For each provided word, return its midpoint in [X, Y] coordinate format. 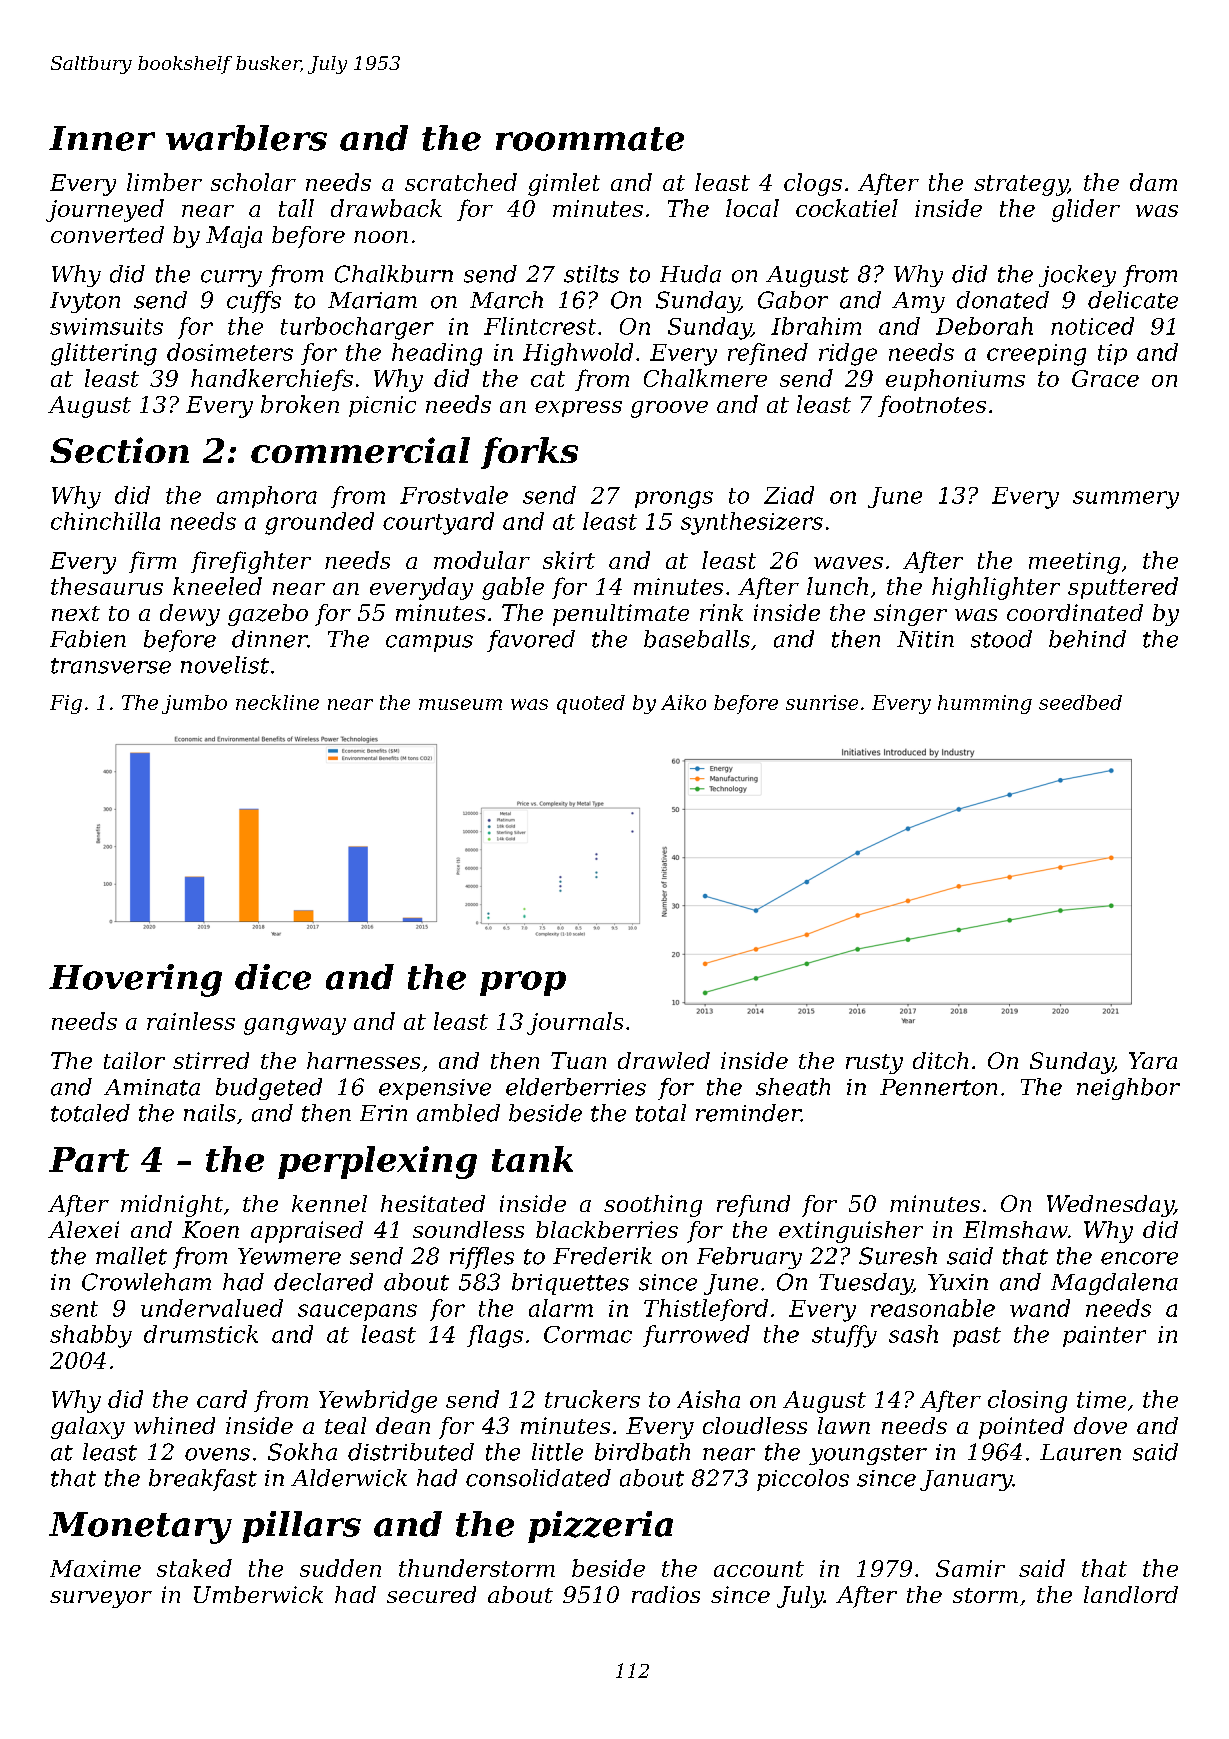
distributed [411, 1452]
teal [345, 1425]
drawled [664, 1060]
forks [529, 453]
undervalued [212, 1308]
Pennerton [938, 1087]
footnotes [932, 406]
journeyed [105, 210]
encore [1139, 1258]
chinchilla [105, 521]
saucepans [357, 1312]
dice [273, 977]
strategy [1021, 185]
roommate [590, 139]
